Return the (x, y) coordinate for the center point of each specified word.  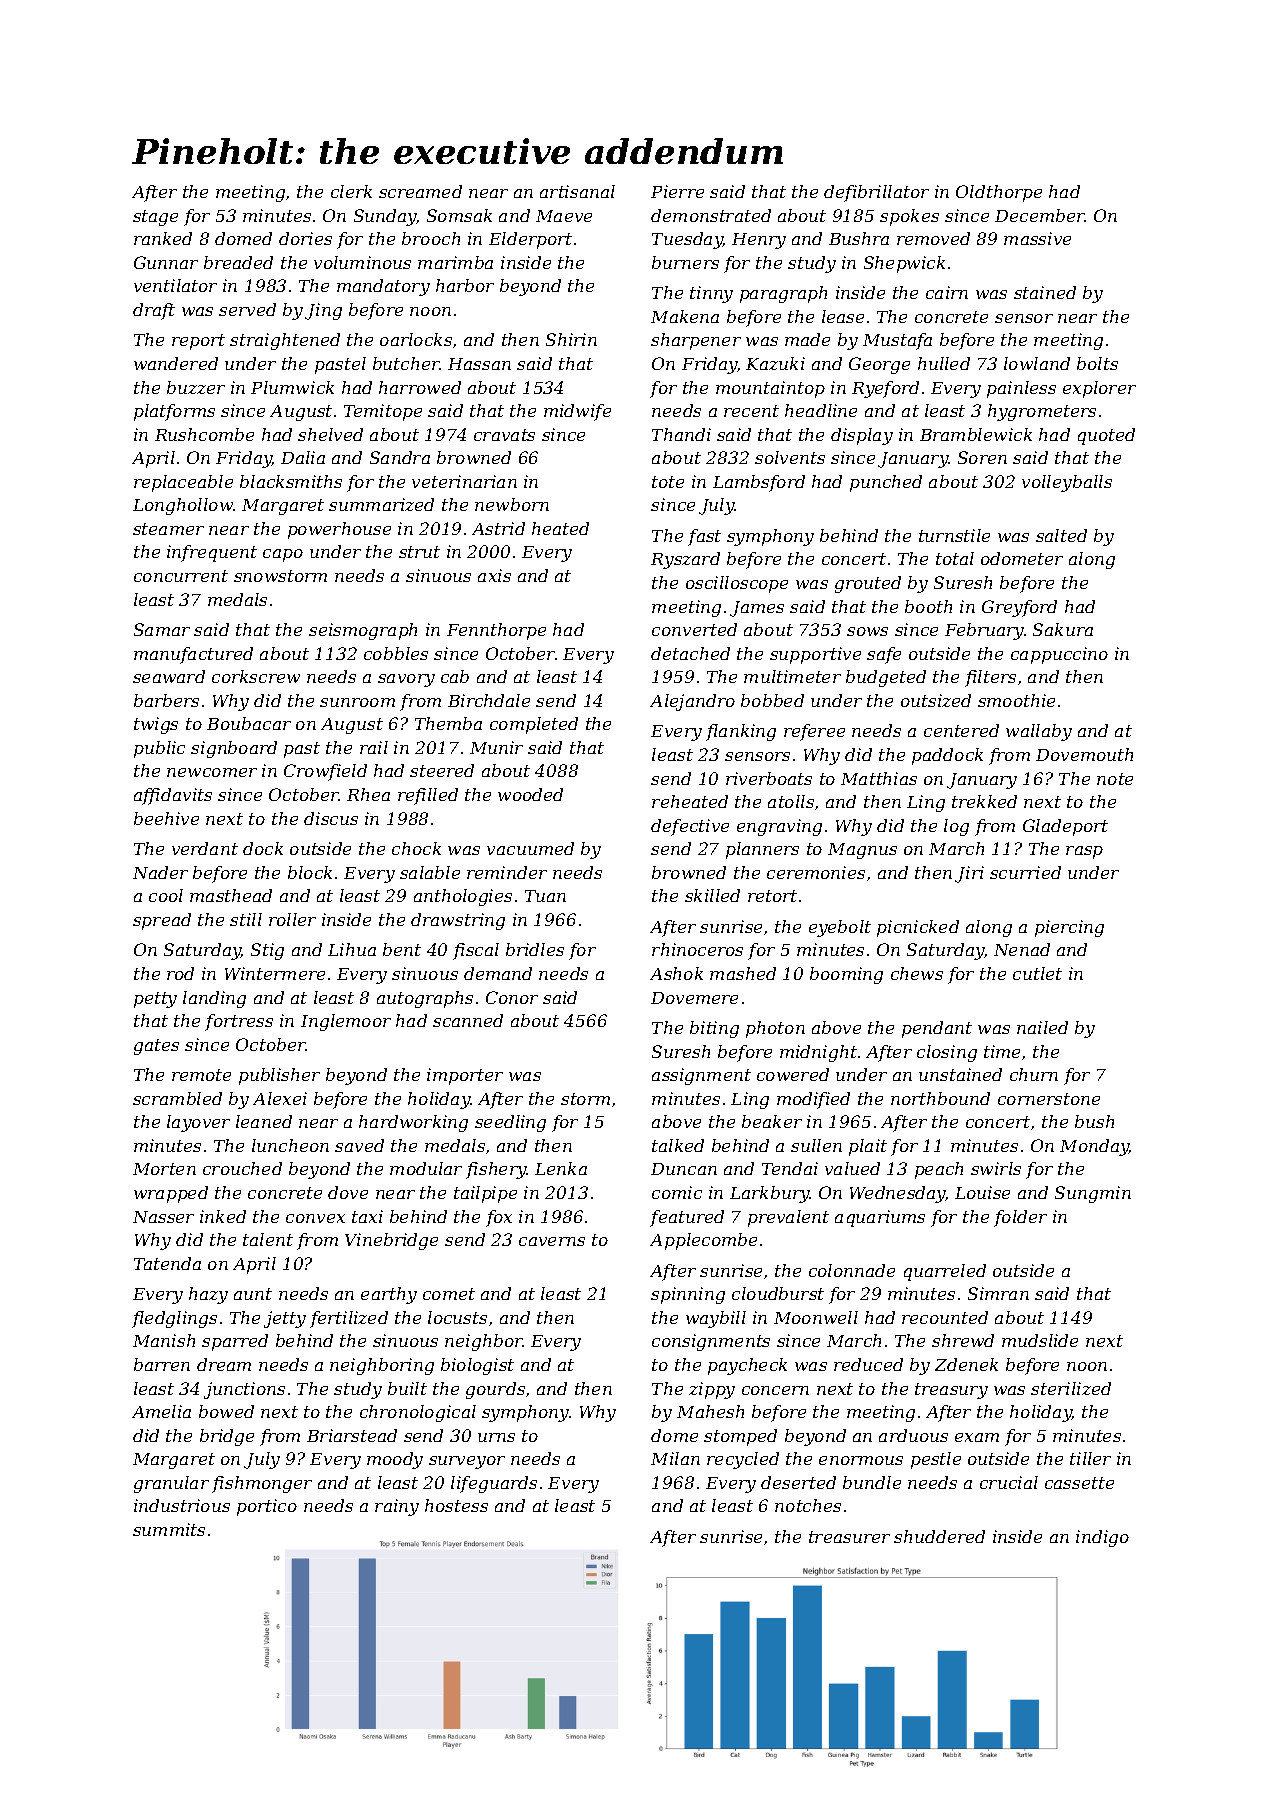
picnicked (918, 928)
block (310, 872)
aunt (253, 1294)
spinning (688, 1295)
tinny (711, 294)
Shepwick (904, 264)
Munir (496, 747)
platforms (174, 412)
